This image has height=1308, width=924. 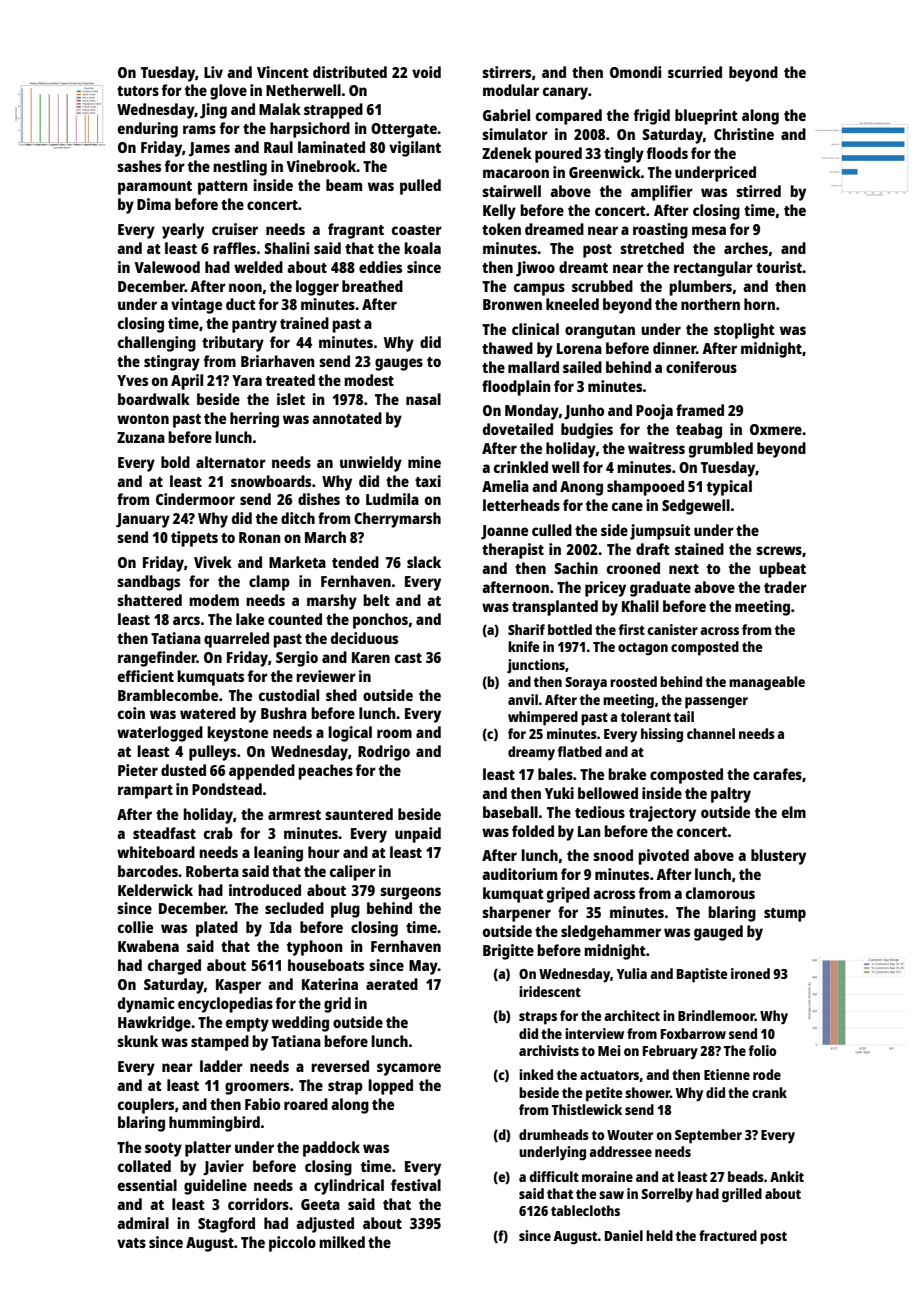 I want to click on couplers, so click(x=146, y=1106).
